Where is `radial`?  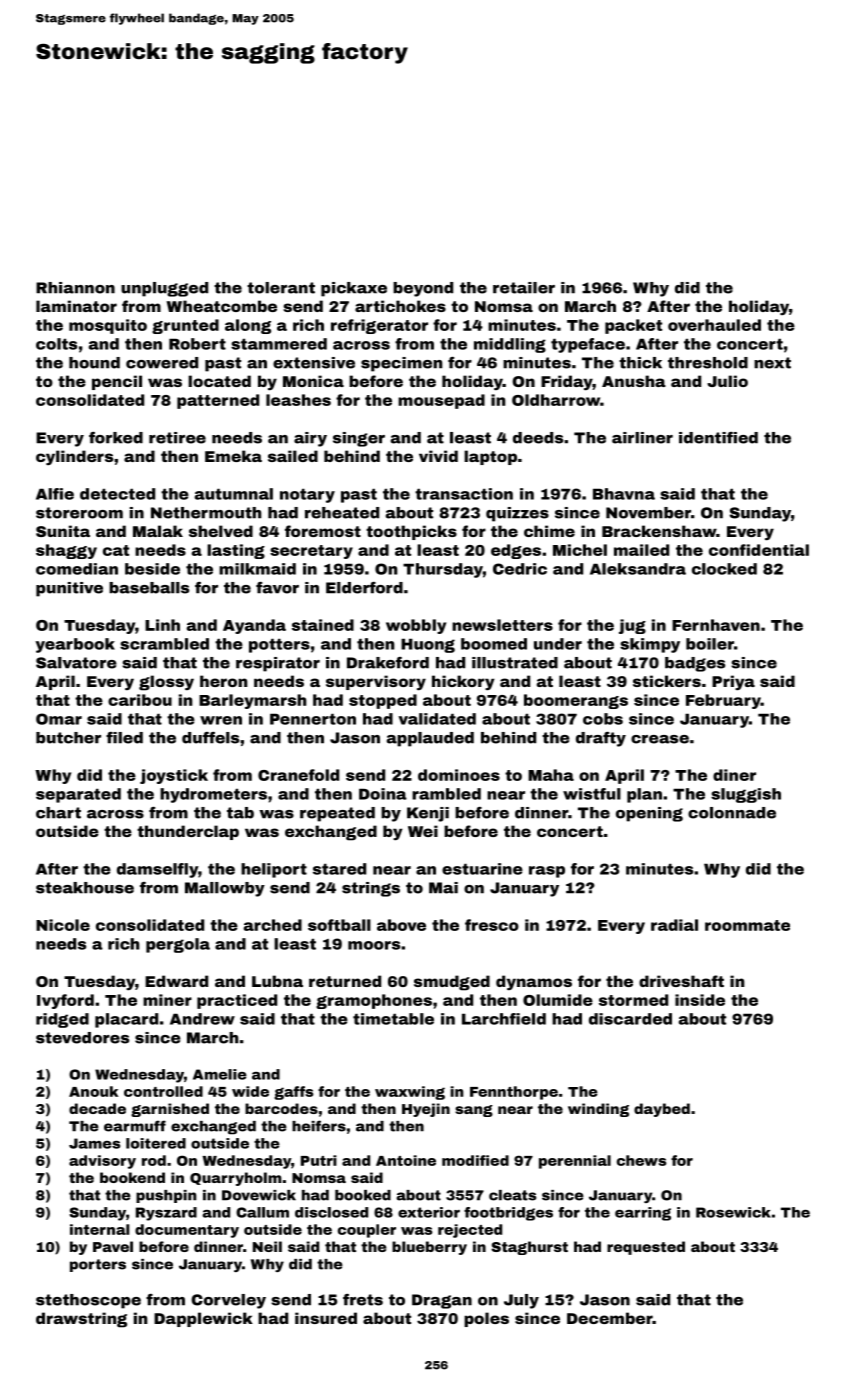 radial is located at coordinates (674, 925).
